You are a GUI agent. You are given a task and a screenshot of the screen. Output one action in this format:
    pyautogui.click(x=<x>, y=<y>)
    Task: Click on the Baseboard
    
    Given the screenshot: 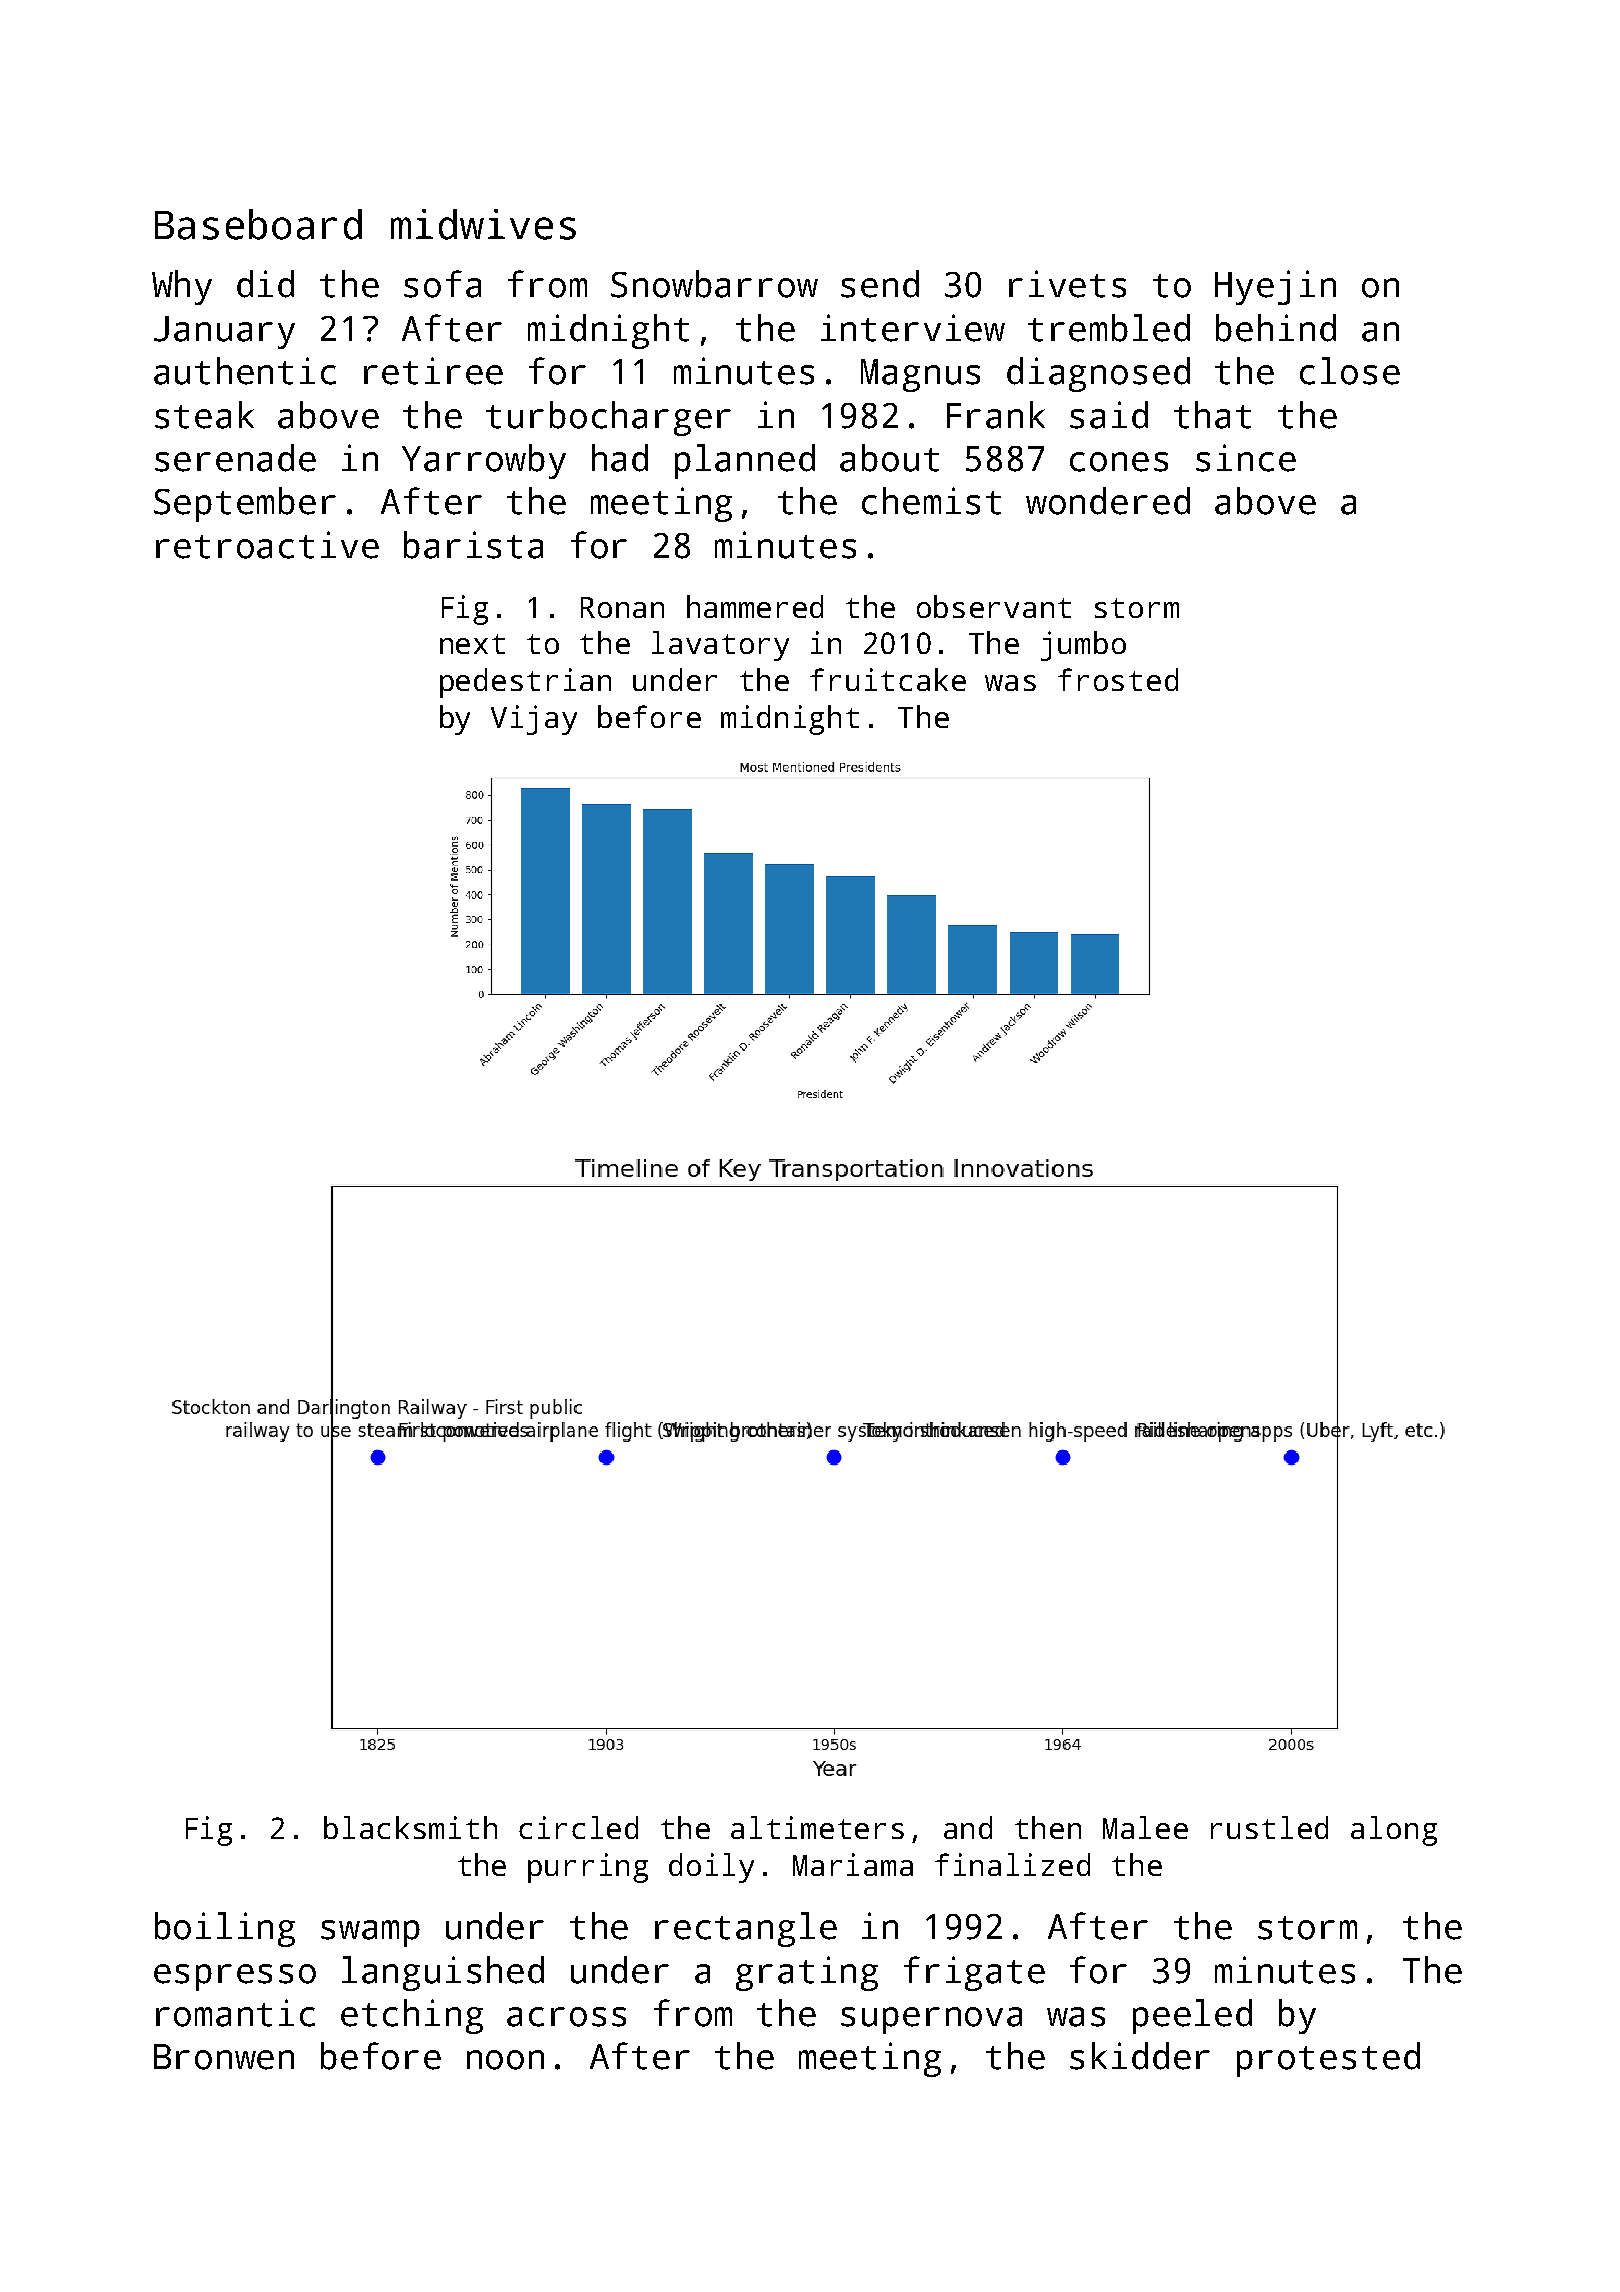 What is the action you would take?
    pyautogui.click(x=258, y=224)
